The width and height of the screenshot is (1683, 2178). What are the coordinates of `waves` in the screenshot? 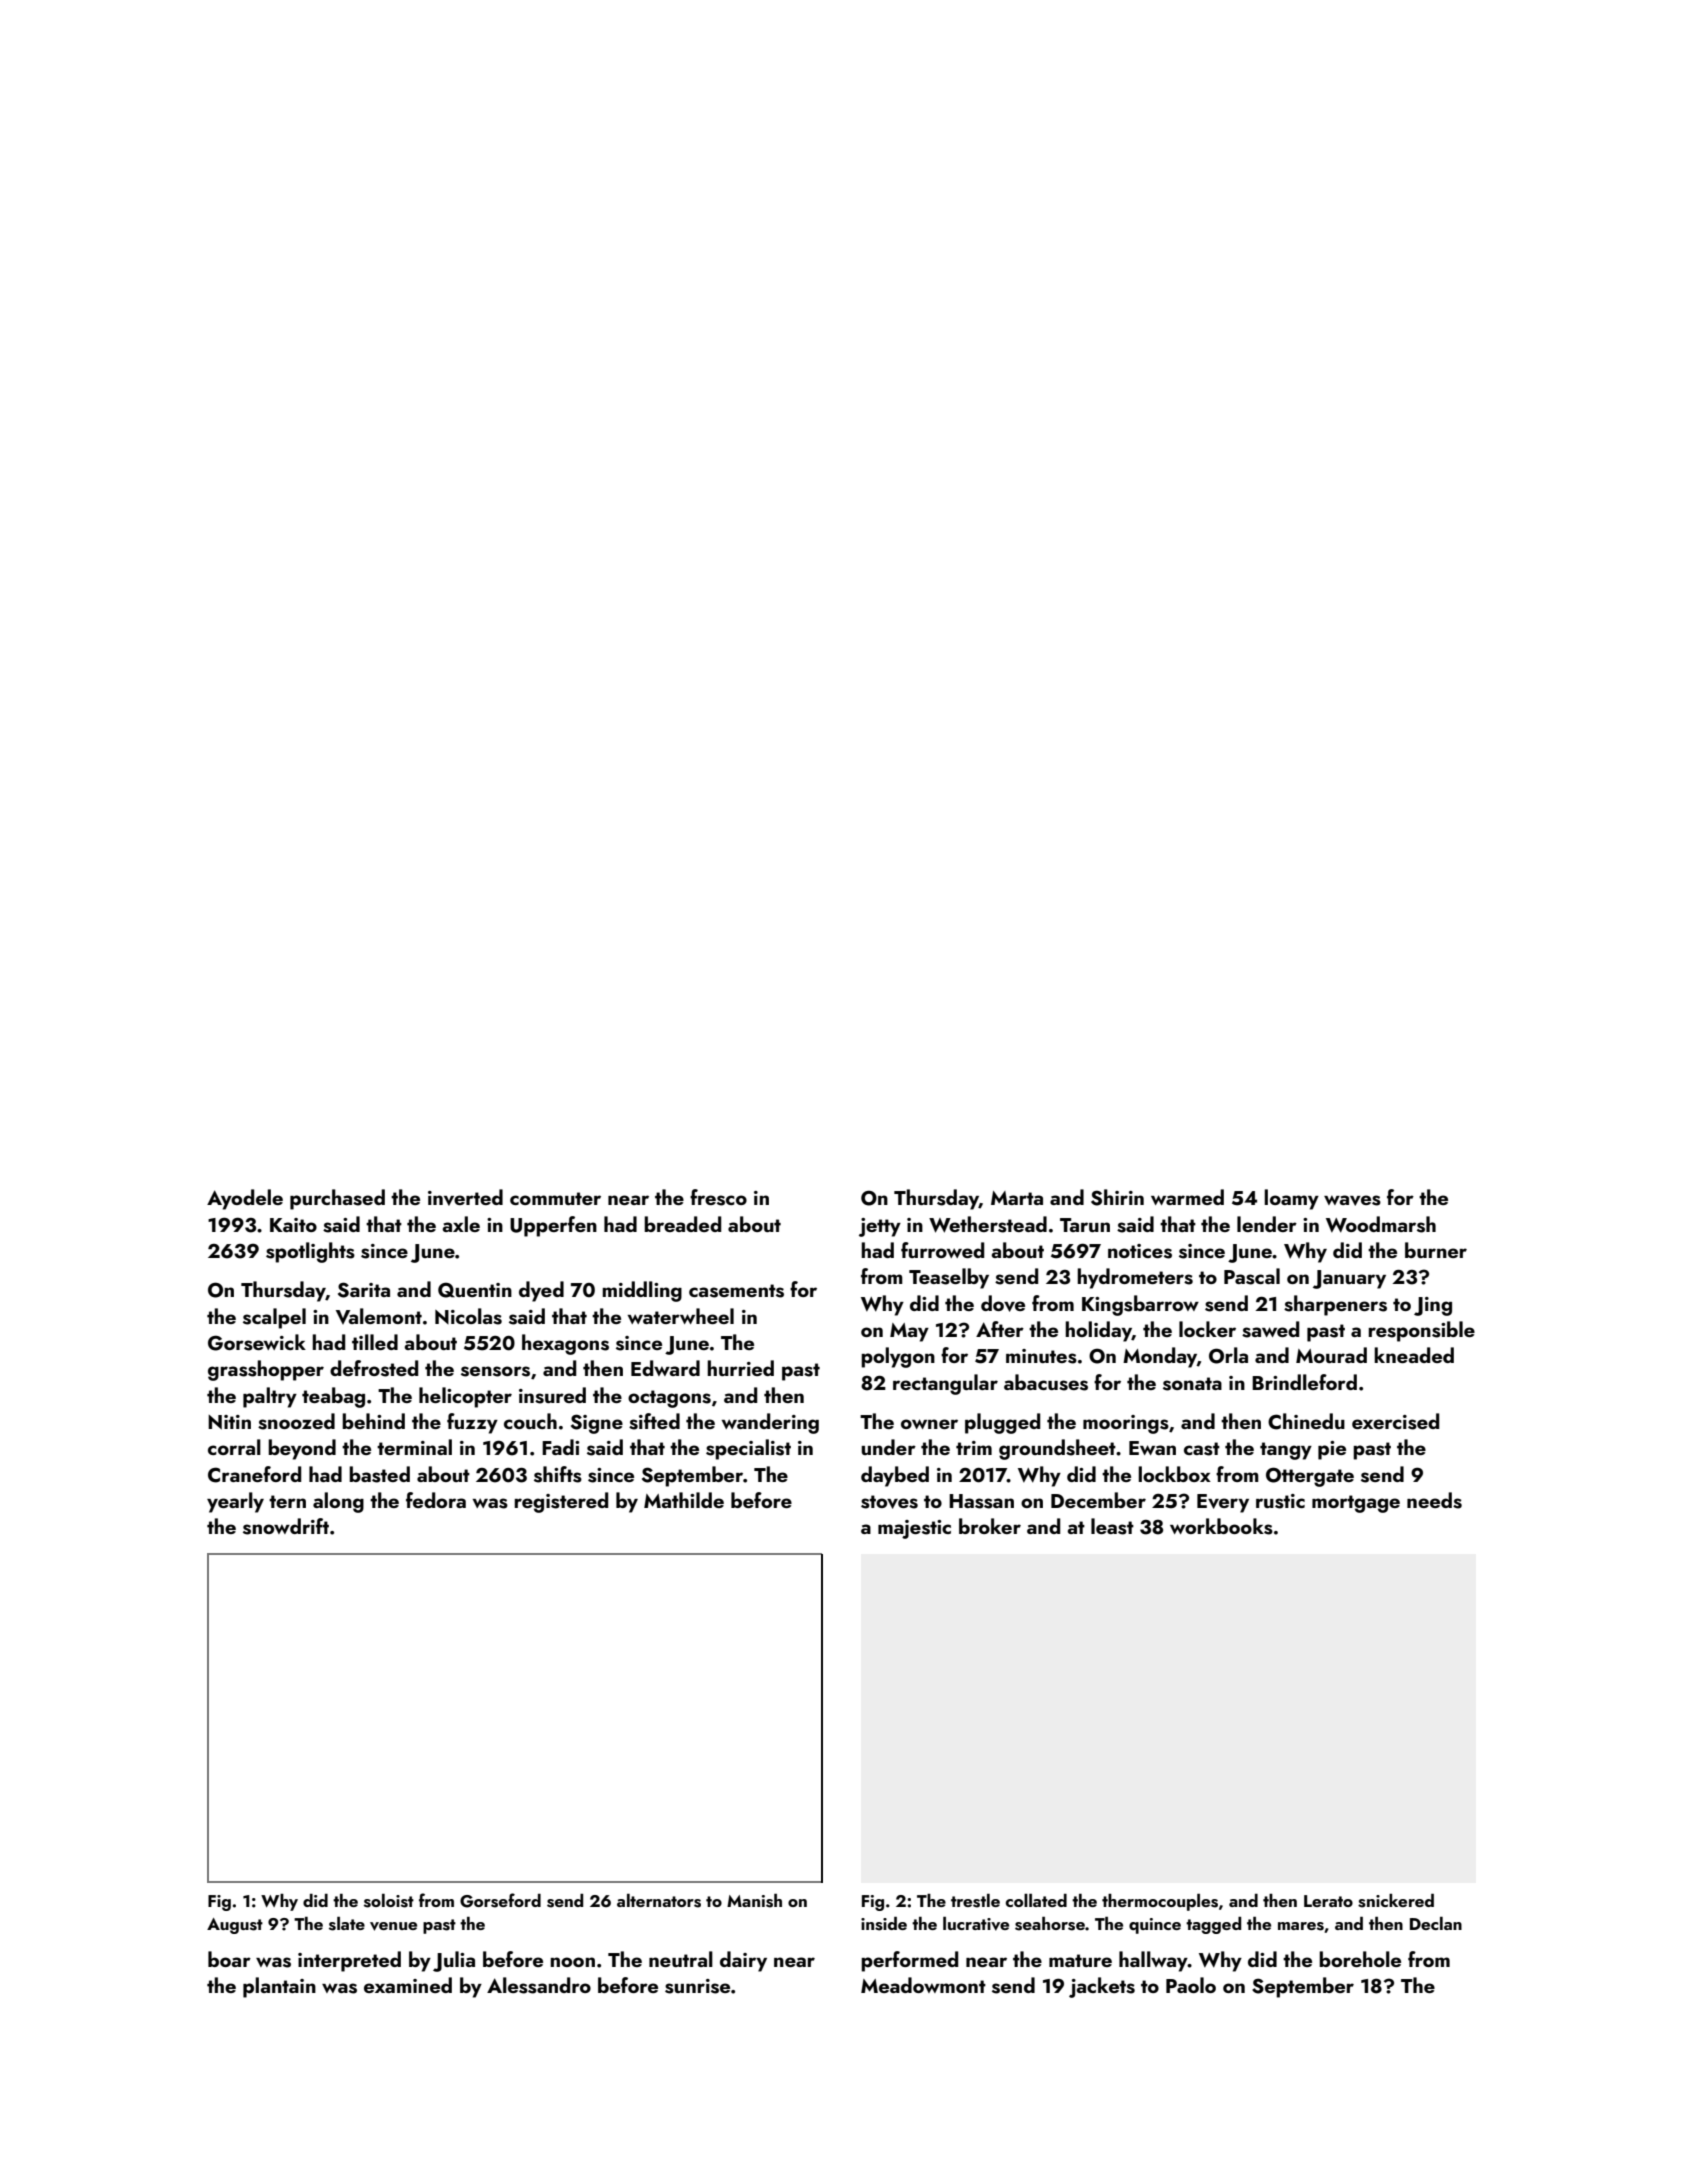 It's located at (1352, 1200).
